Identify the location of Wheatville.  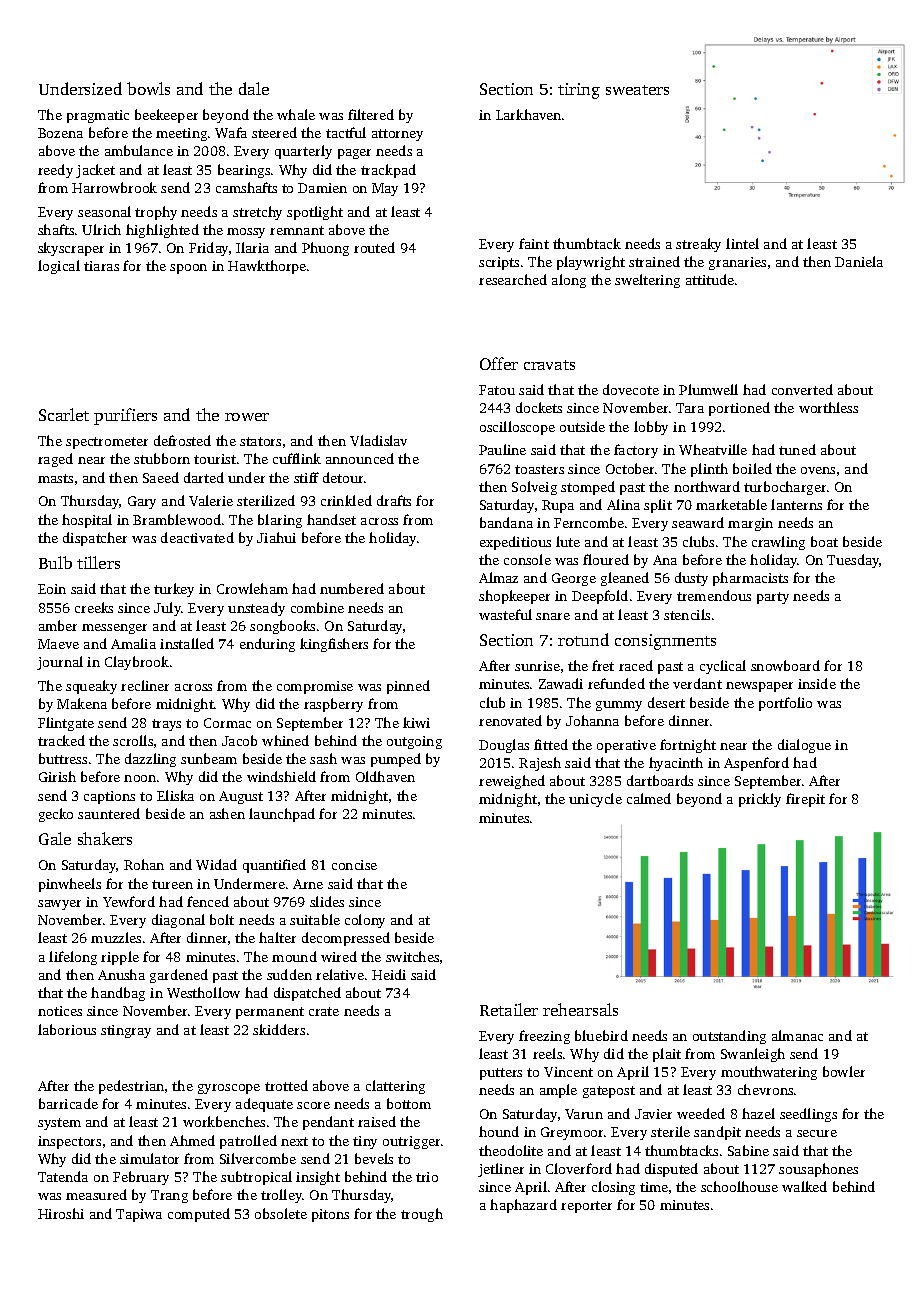
(713, 449).
